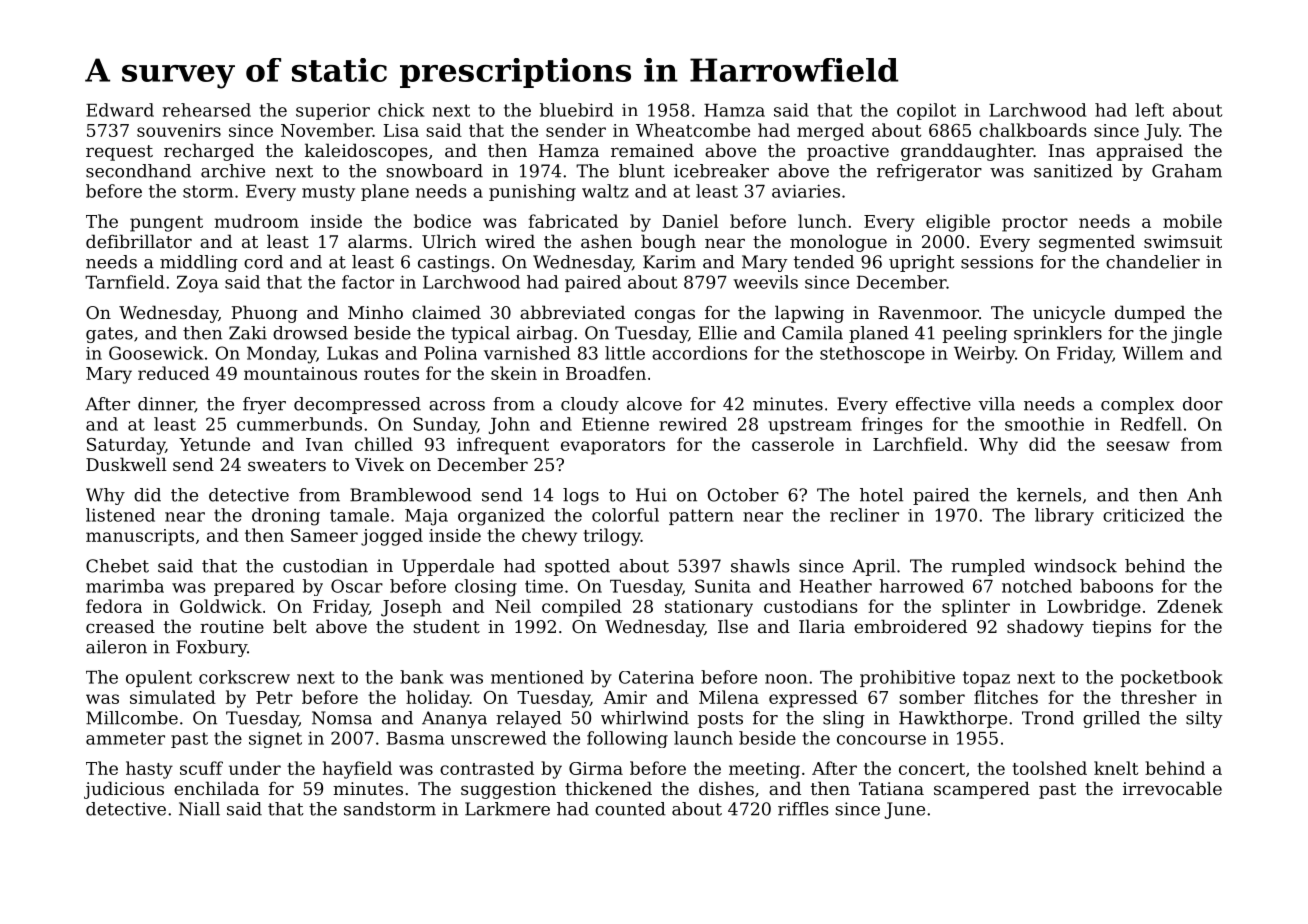 Image resolution: width=1308 pixels, height=924 pixels. I want to click on Zaki, so click(248, 333).
